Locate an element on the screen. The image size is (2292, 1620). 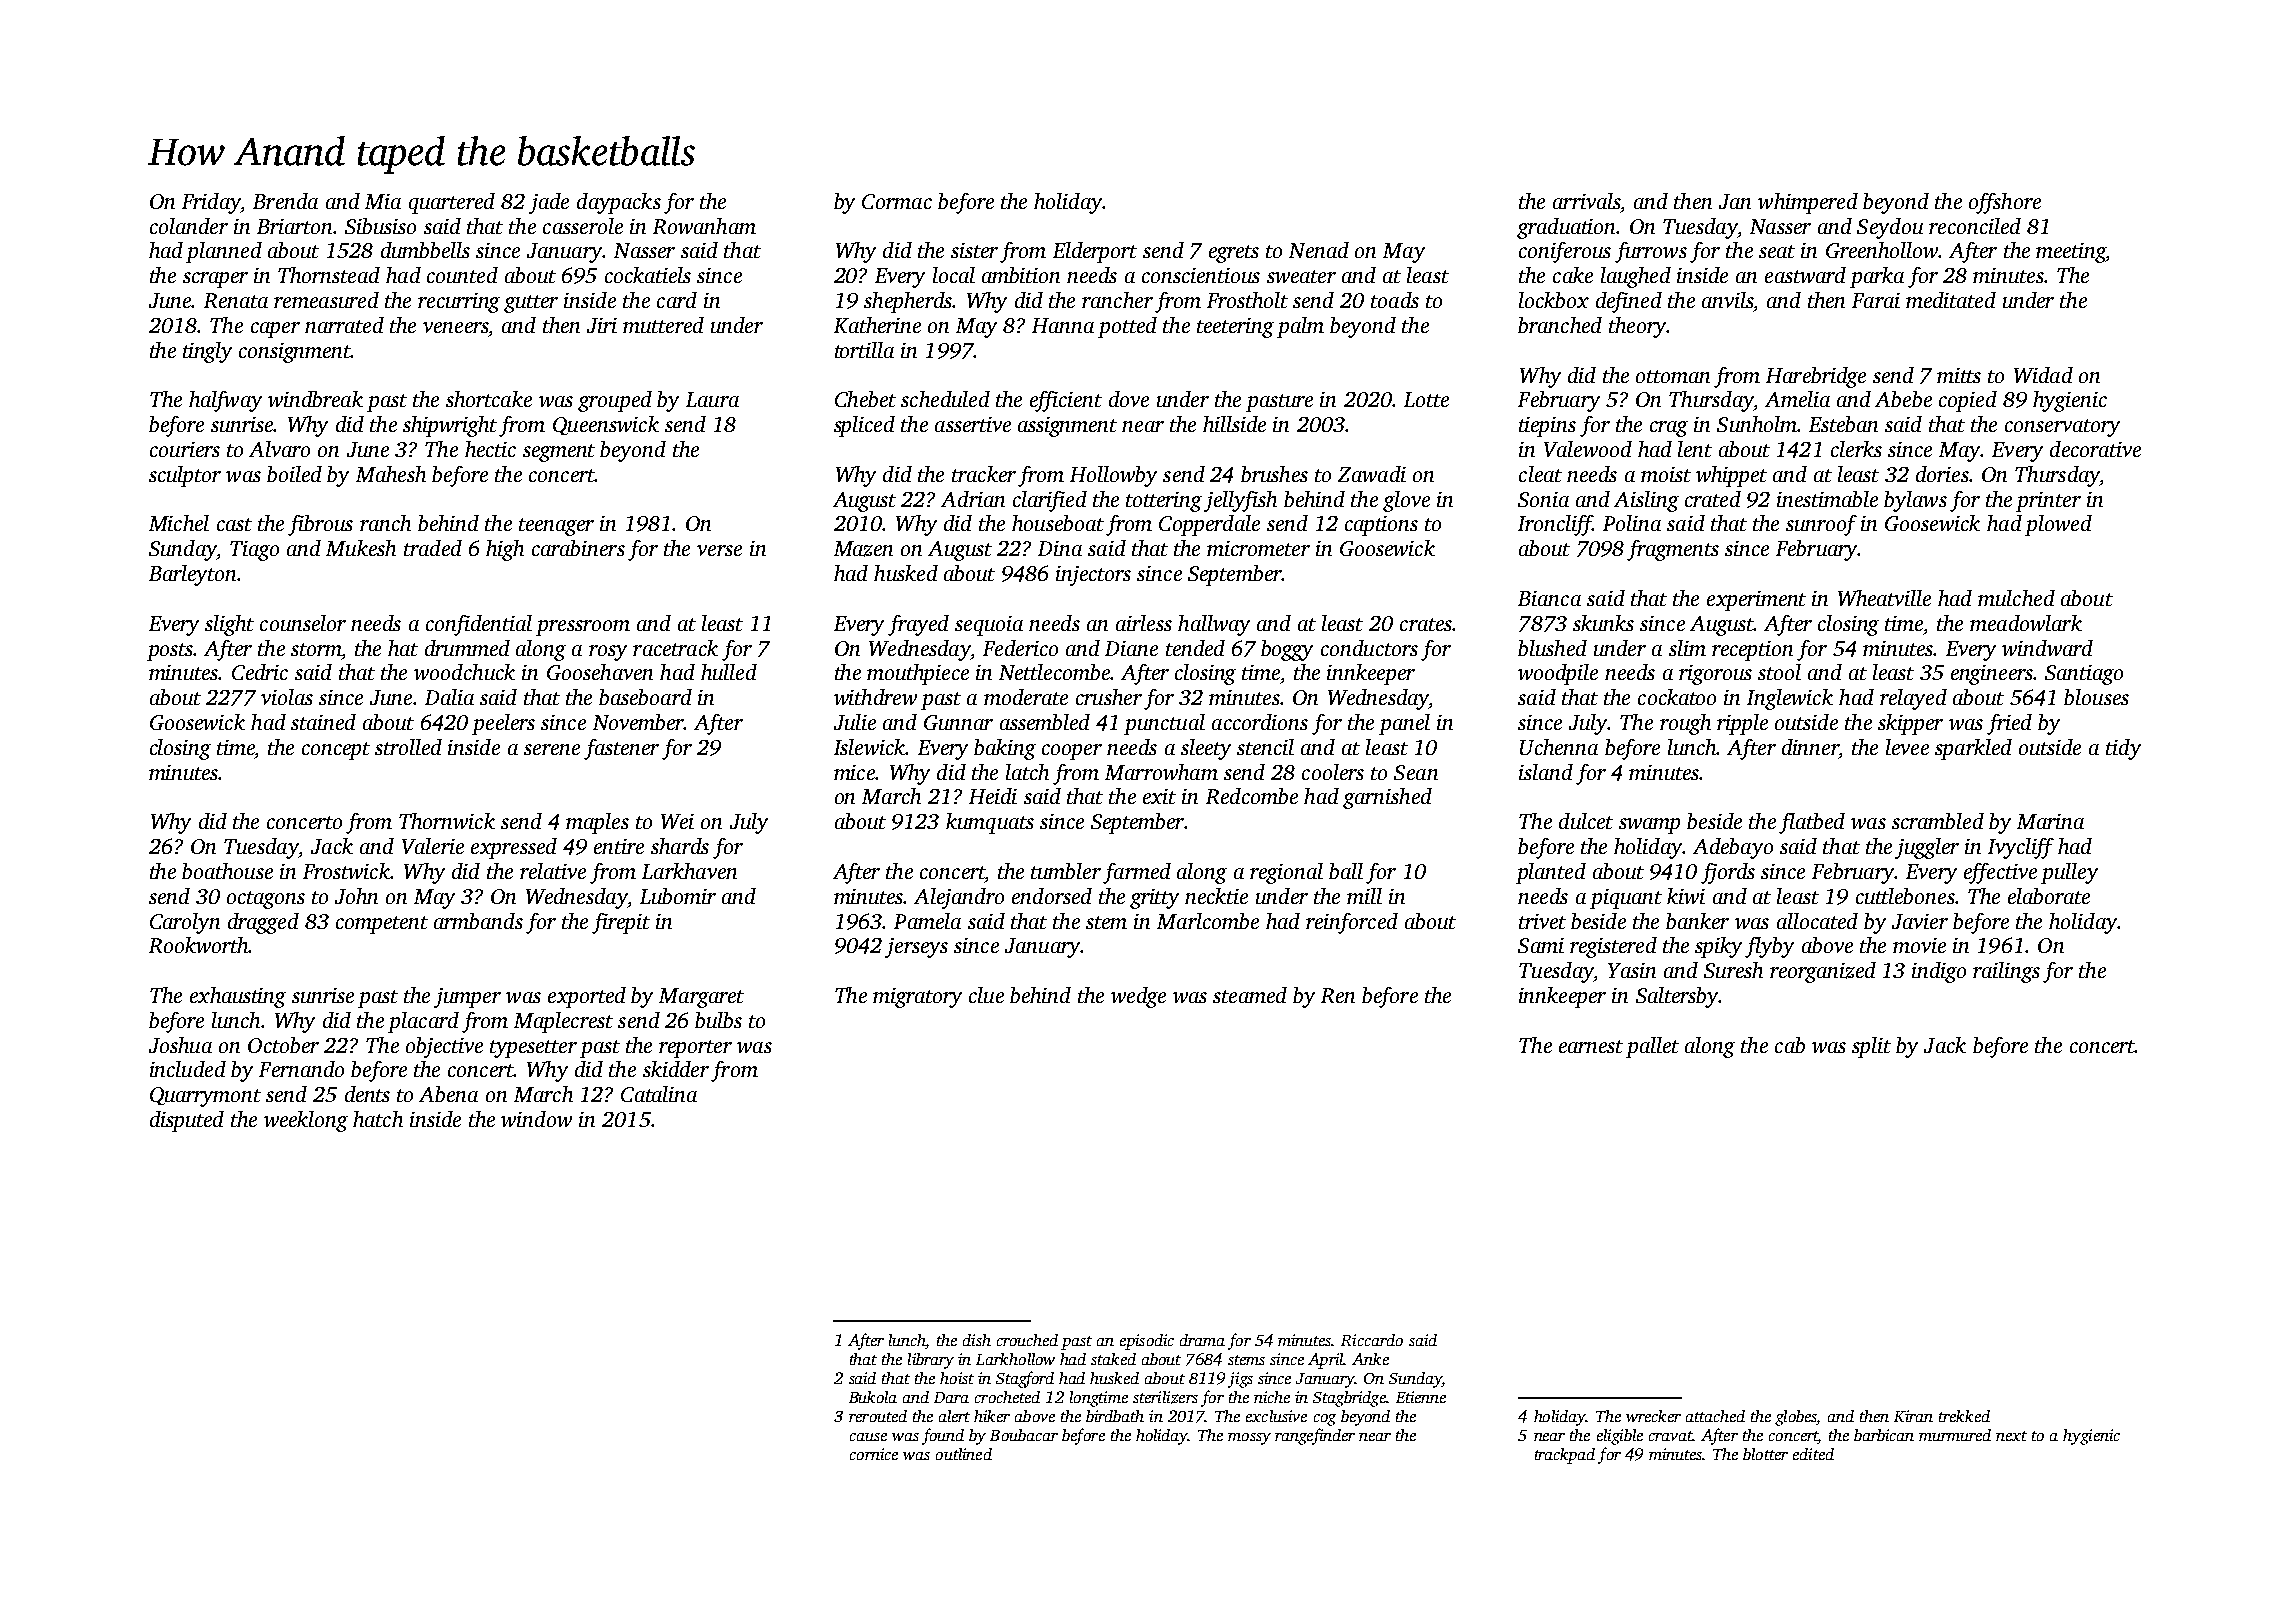
Mia is located at coordinates (383, 201).
